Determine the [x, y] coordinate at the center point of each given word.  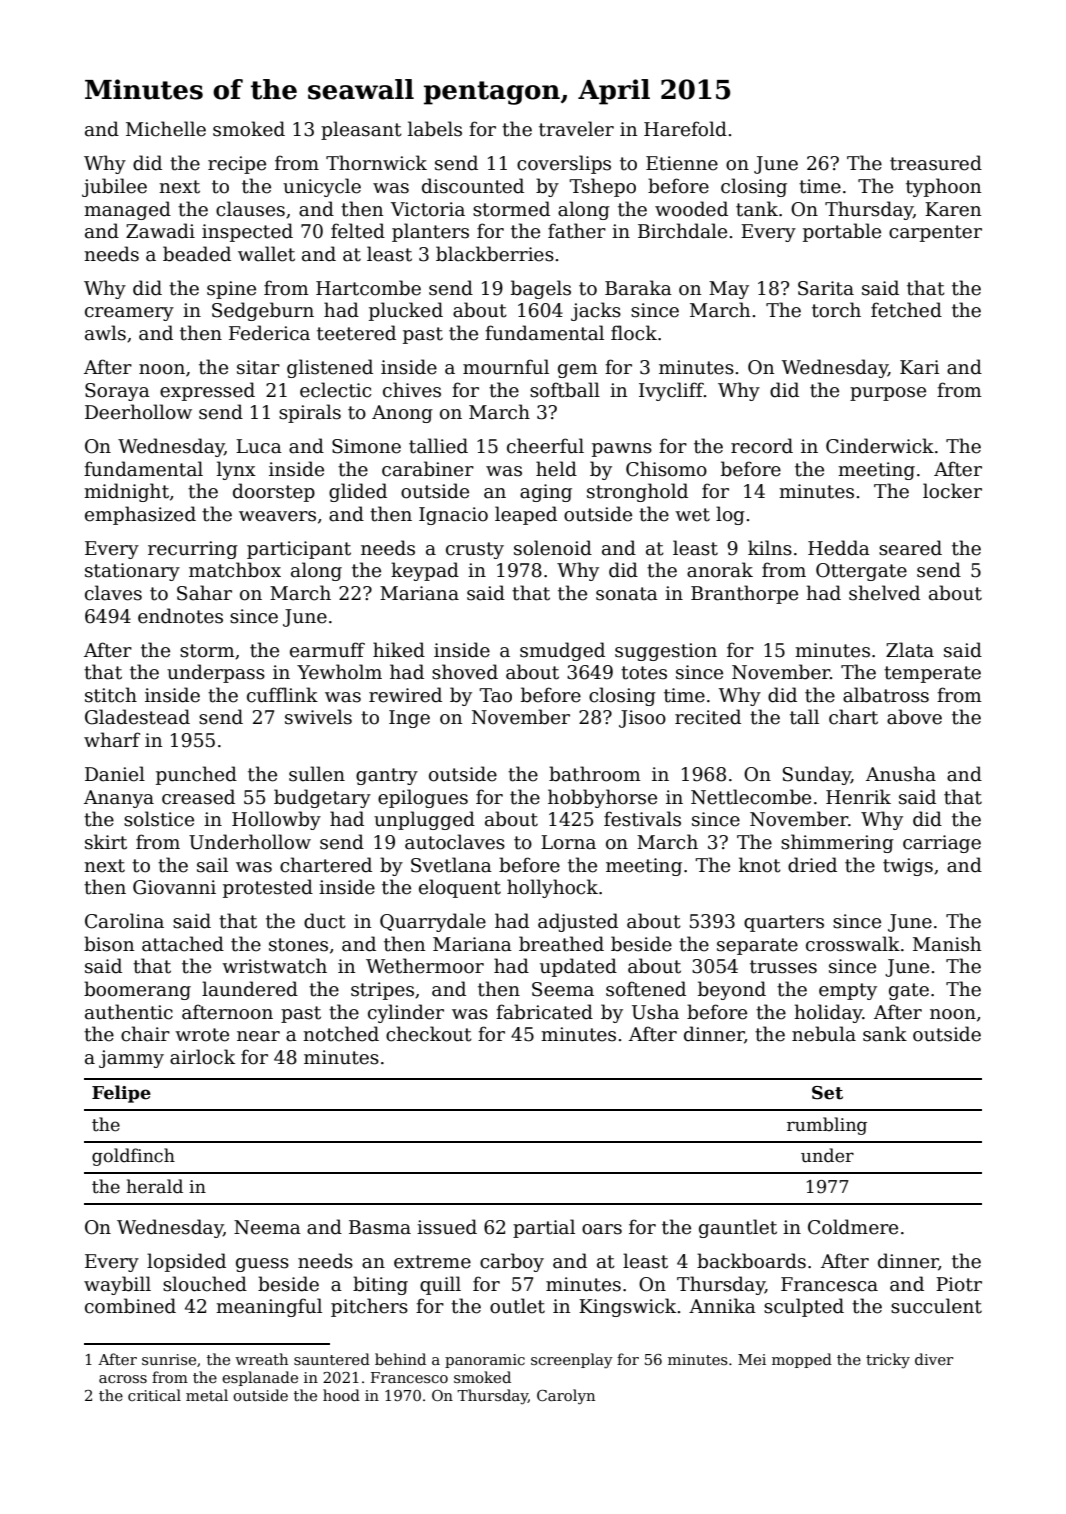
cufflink [282, 695]
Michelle [166, 129]
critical [154, 1395]
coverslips [564, 164]
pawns [622, 450]
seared [910, 548]
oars [602, 1229]
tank [757, 209]
